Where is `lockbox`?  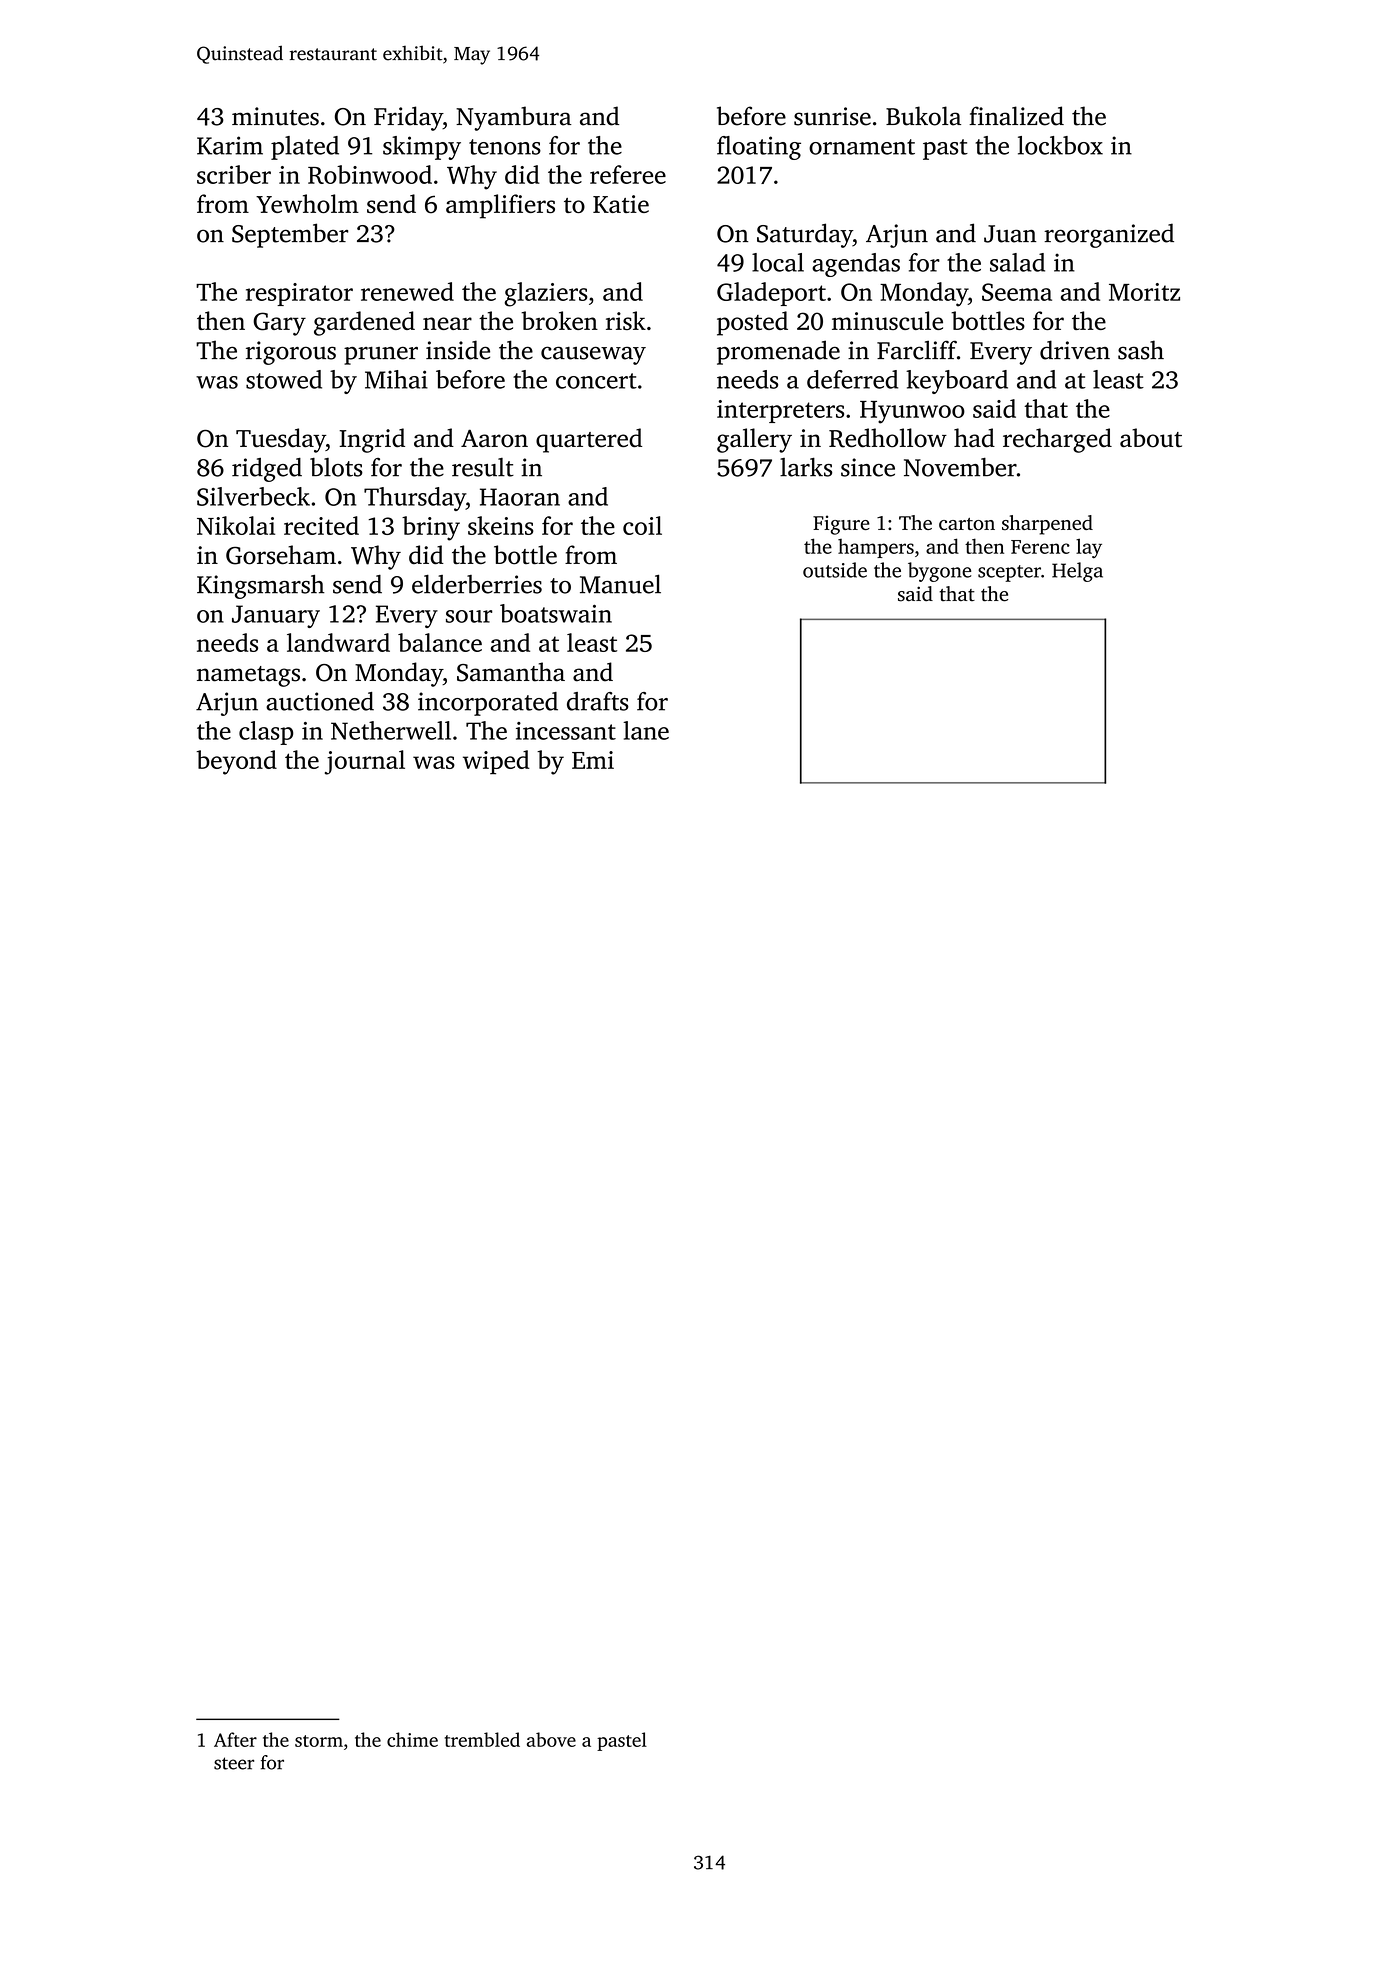 lockbox is located at coordinates (1060, 145).
